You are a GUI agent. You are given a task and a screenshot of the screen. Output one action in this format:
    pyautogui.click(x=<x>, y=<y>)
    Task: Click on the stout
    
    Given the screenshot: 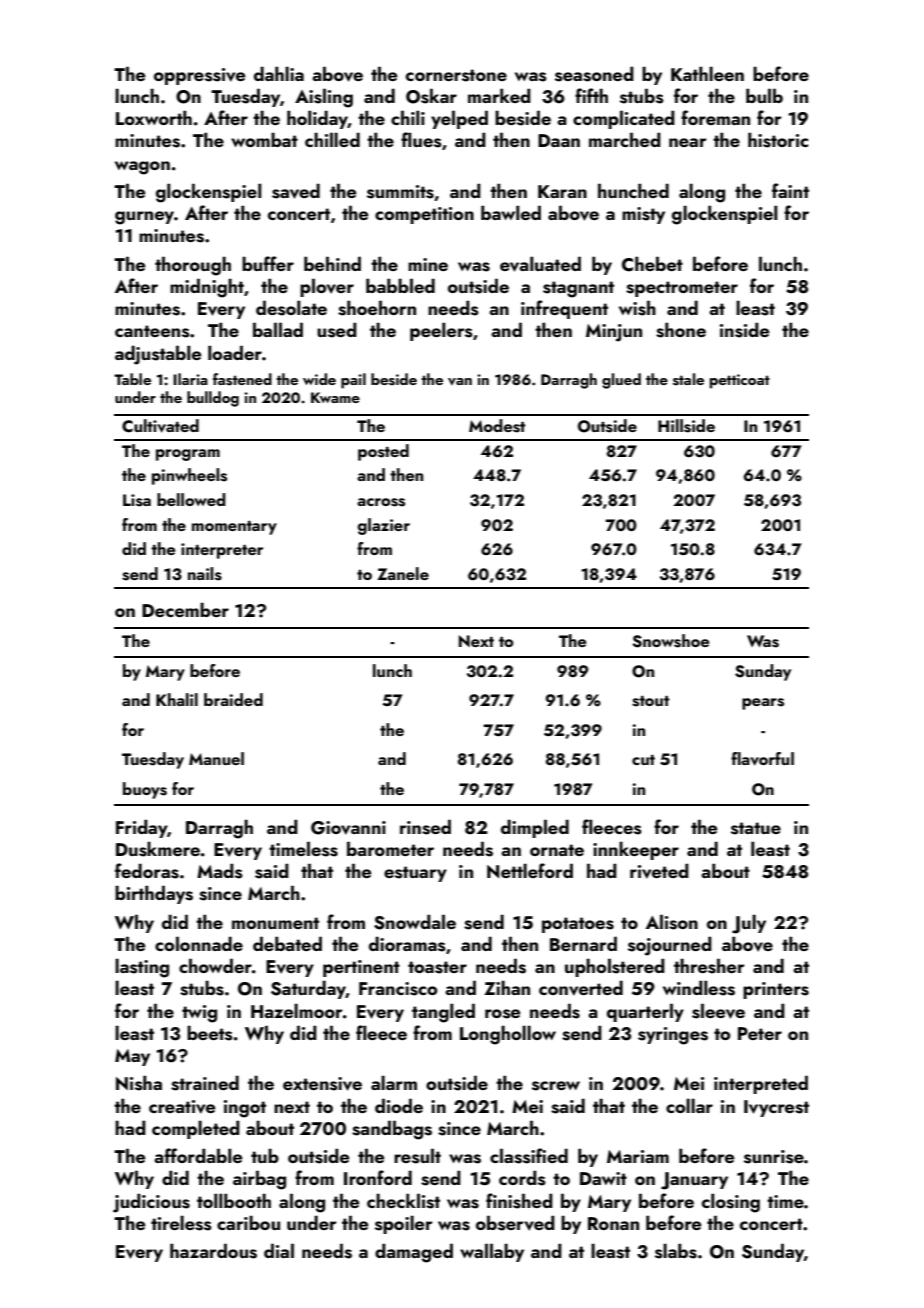 What is the action you would take?
    pyautogui.click(x=650, y=701)
